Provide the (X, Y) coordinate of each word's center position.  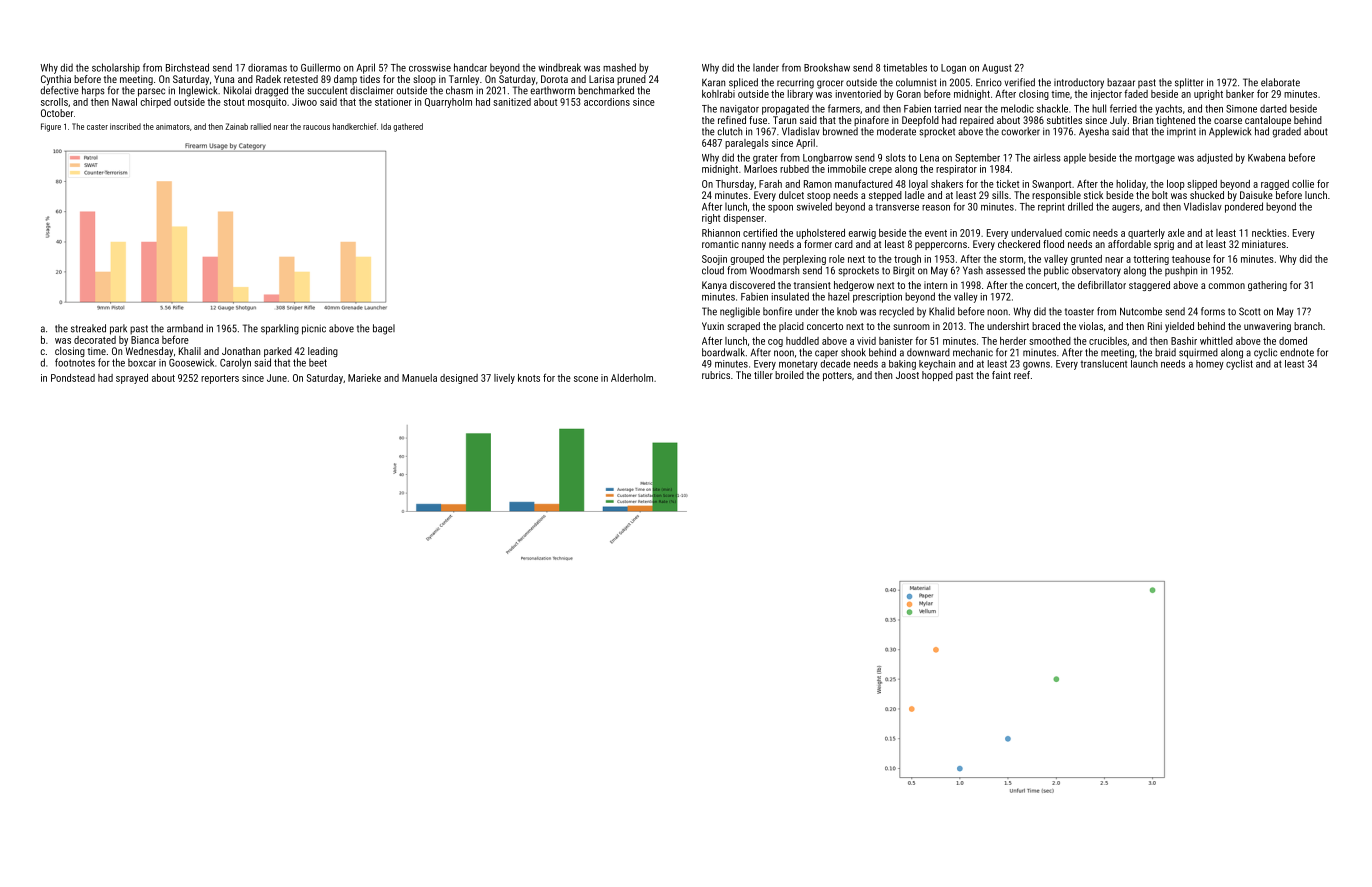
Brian (1143, 120)
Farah (770, 184)
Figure (51, 127)
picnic (314, 329)
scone (586, 379)
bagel (384, 329)
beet (318, 362)
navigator (739, 110)
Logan (953, 69)
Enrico (989, 82)
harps (93, 91)
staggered (1149, 286)
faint (1001, 375)
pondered (1244, 207)
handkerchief (354, 126)
